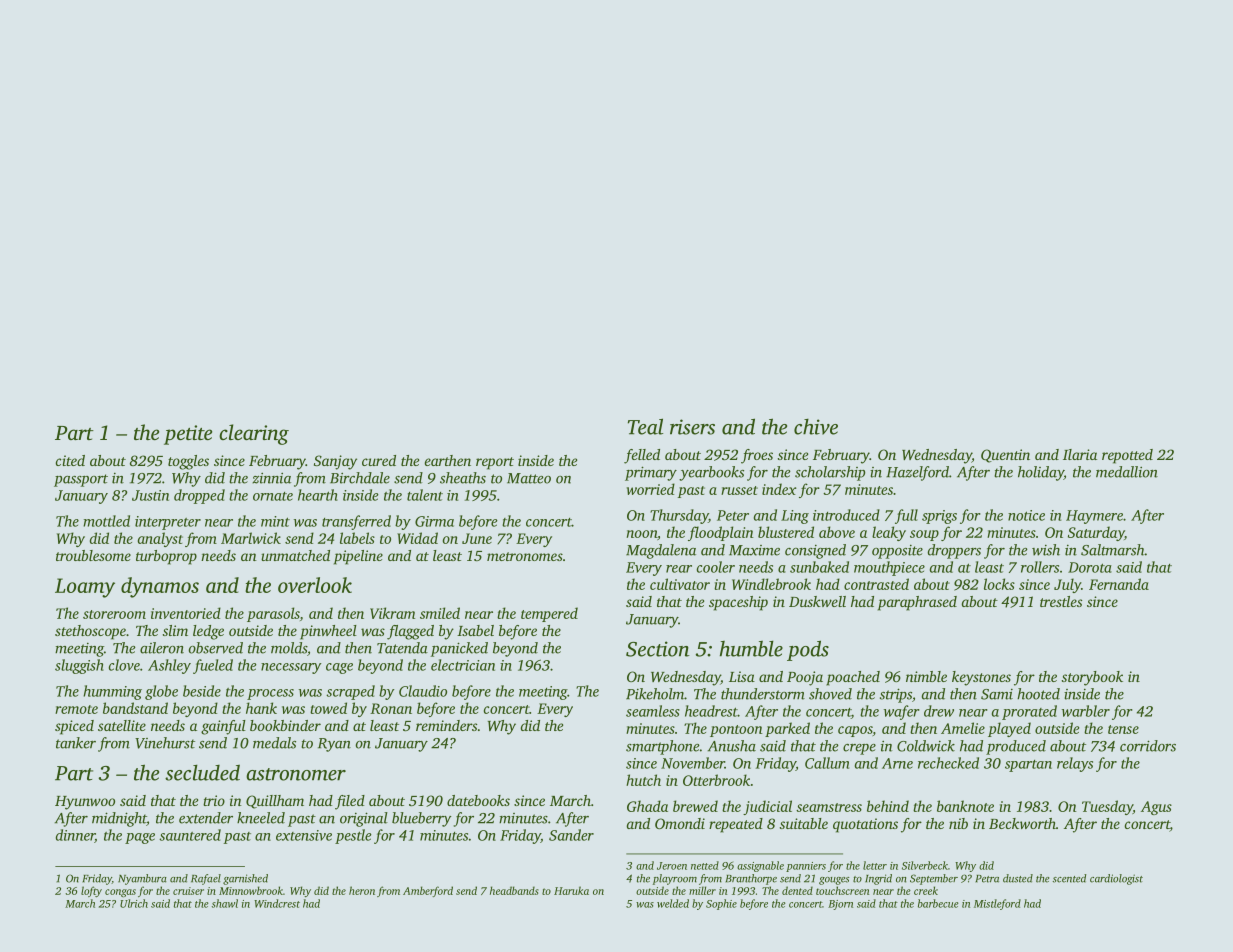  I want to click on wafer, so click(902, 712).
